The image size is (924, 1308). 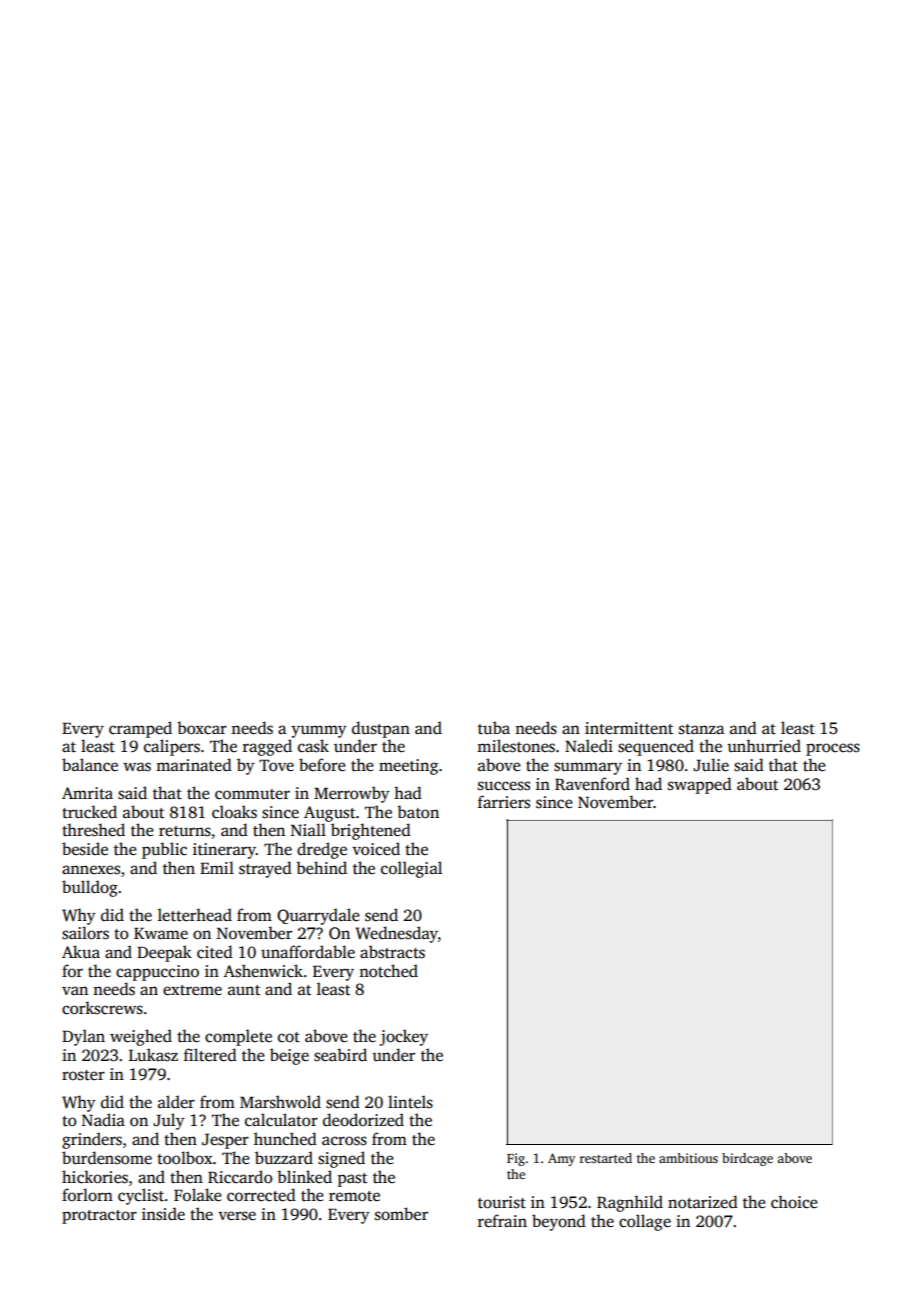 I want to click on protractor, so click(x=99, y=1217).
